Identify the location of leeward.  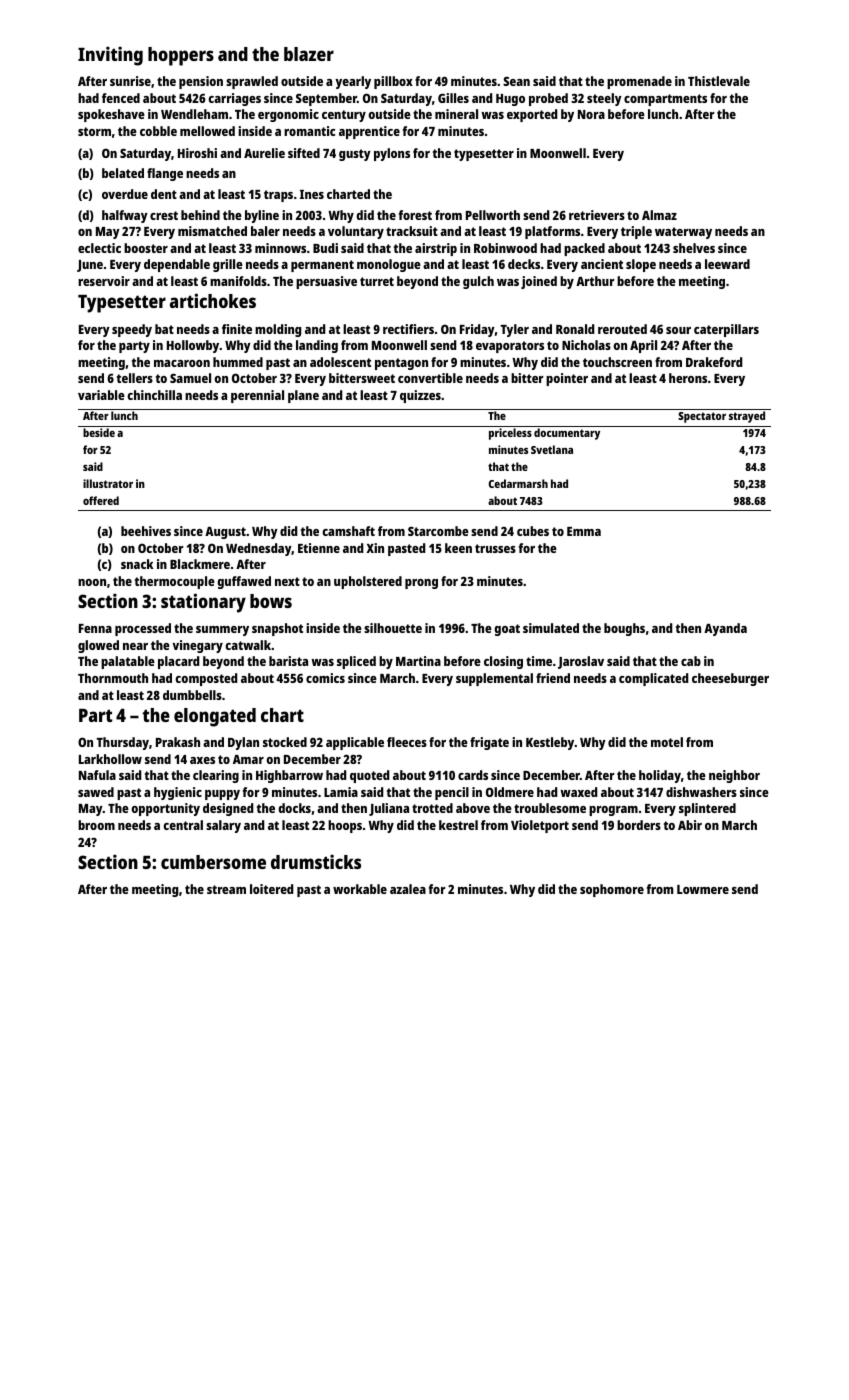
(727, 264).
